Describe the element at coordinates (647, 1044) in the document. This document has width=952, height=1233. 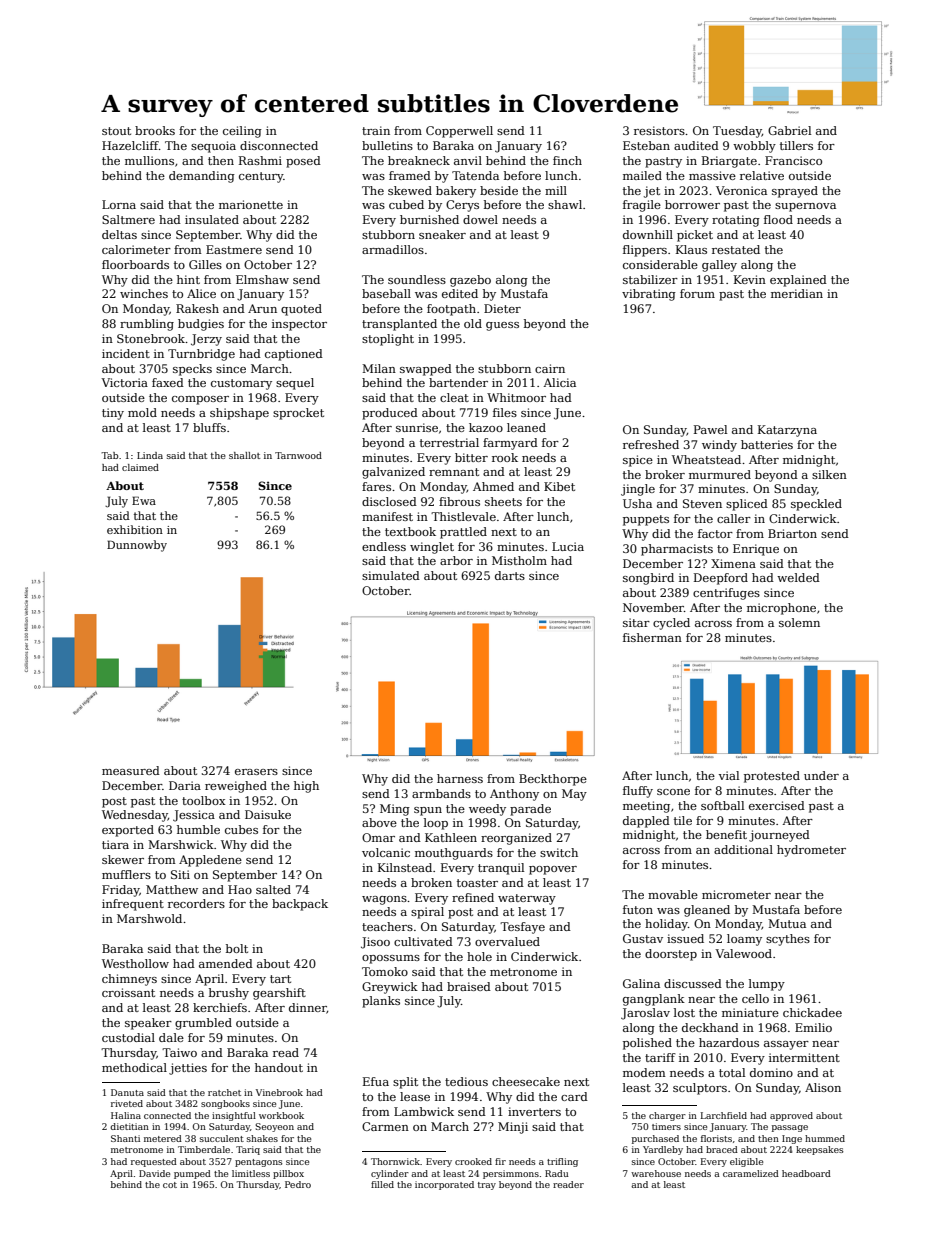
I see `polished` at that location.
